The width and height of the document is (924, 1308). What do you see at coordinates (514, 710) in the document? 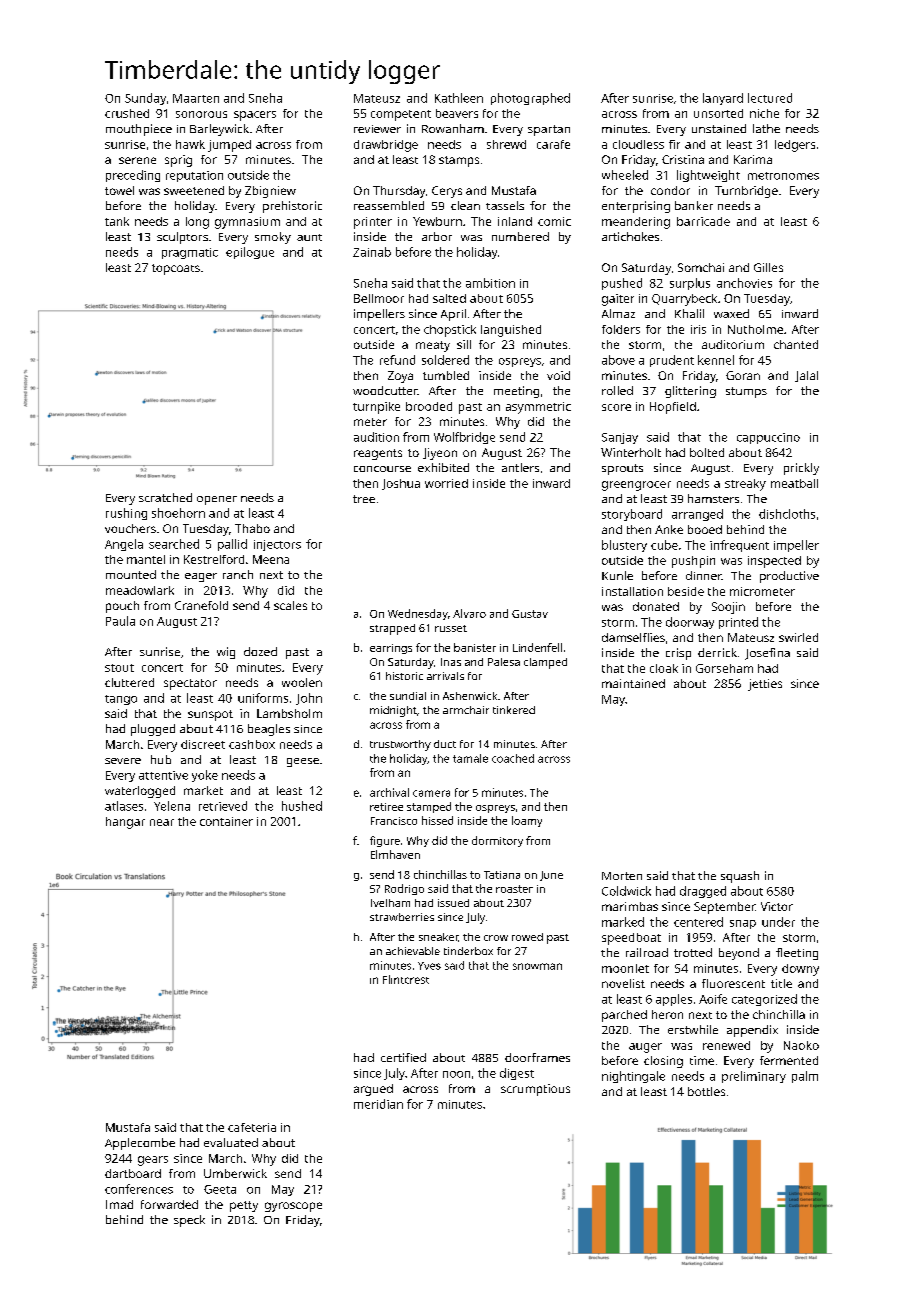
I see `tinkered` at bounding box center [514, 710].
